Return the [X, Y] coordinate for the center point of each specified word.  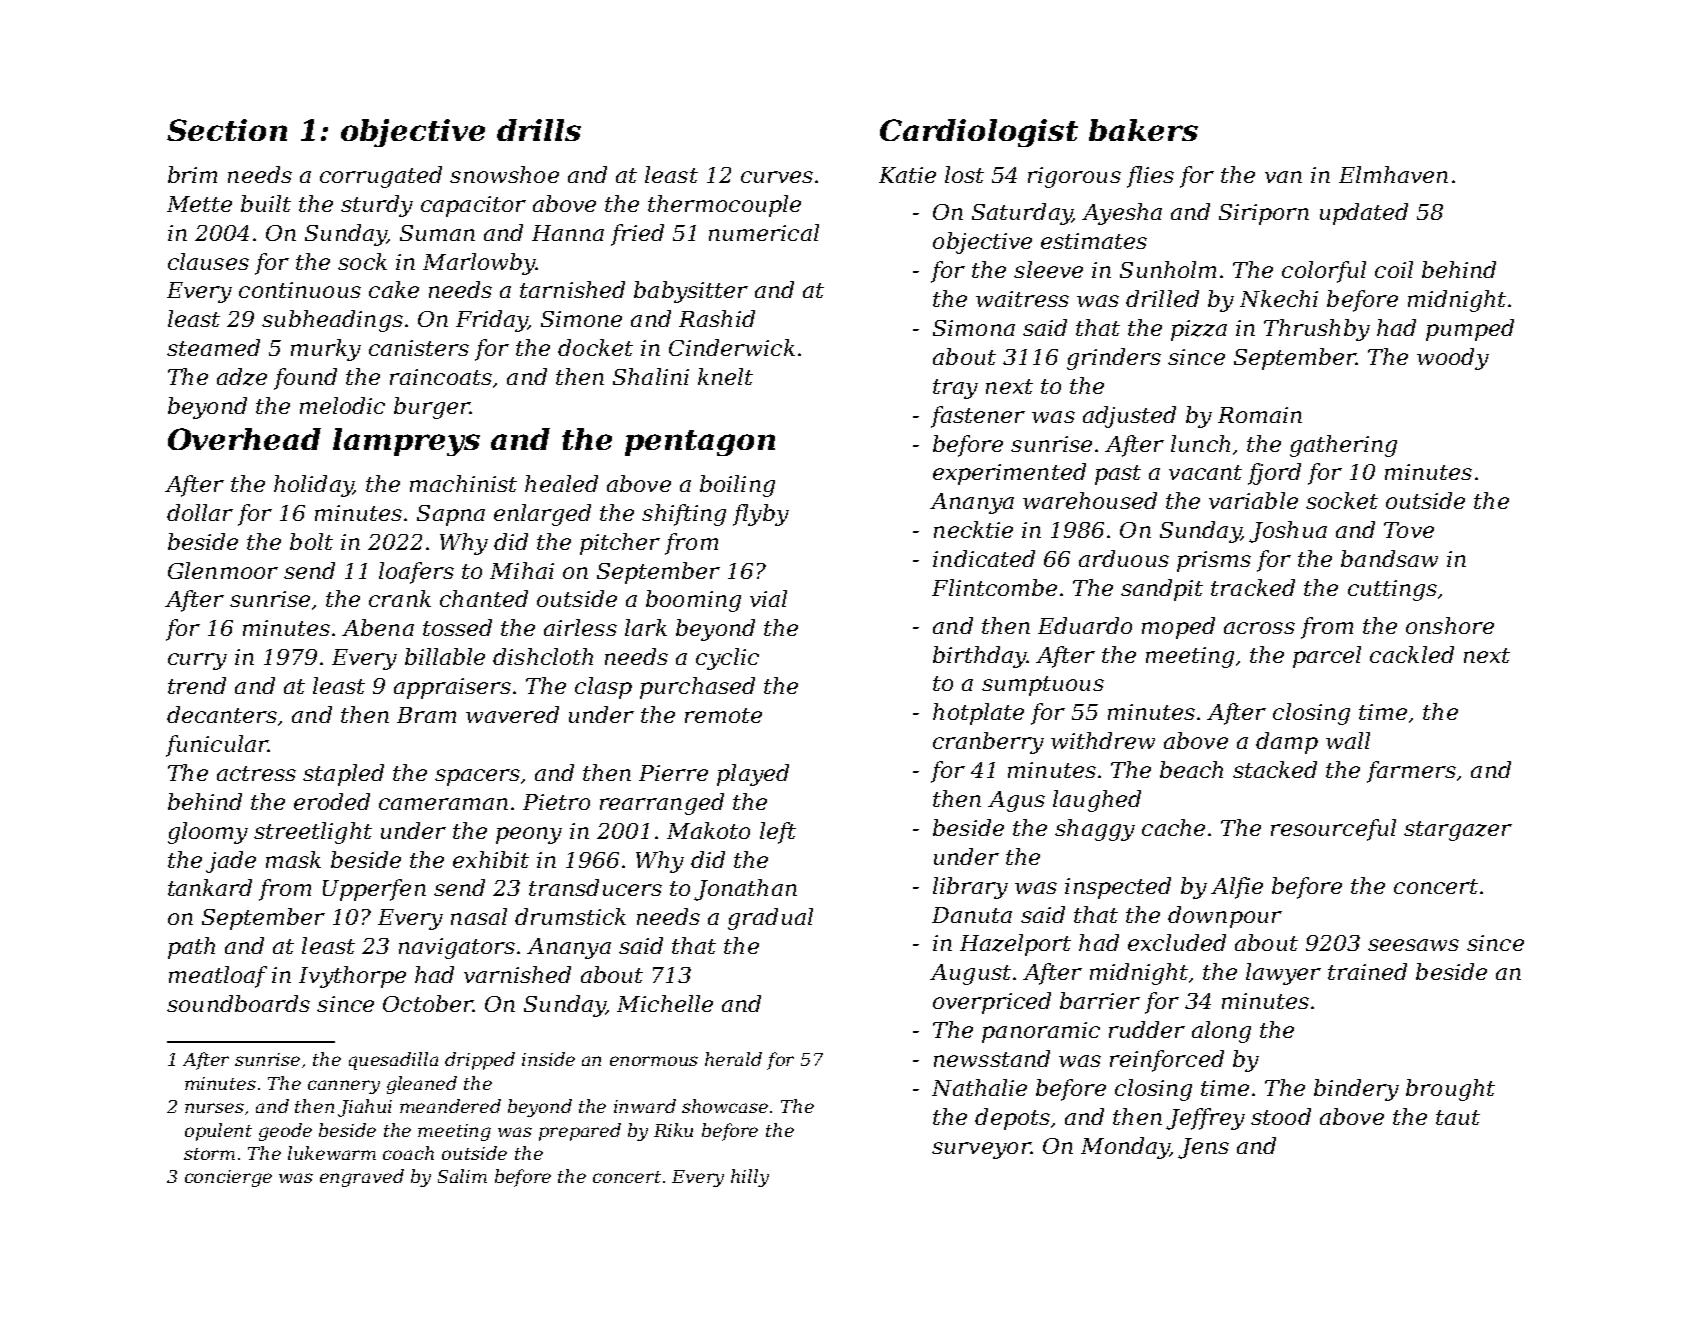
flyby [761, 515]
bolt [311, 541]
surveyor [981, 1150]
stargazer [1458, 831]
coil [1394, 269]
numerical [764, 232]
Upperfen [374, 890]
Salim [462, 1176]
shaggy [1095, 830]
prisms [1214, 561]
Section [227, 130]
